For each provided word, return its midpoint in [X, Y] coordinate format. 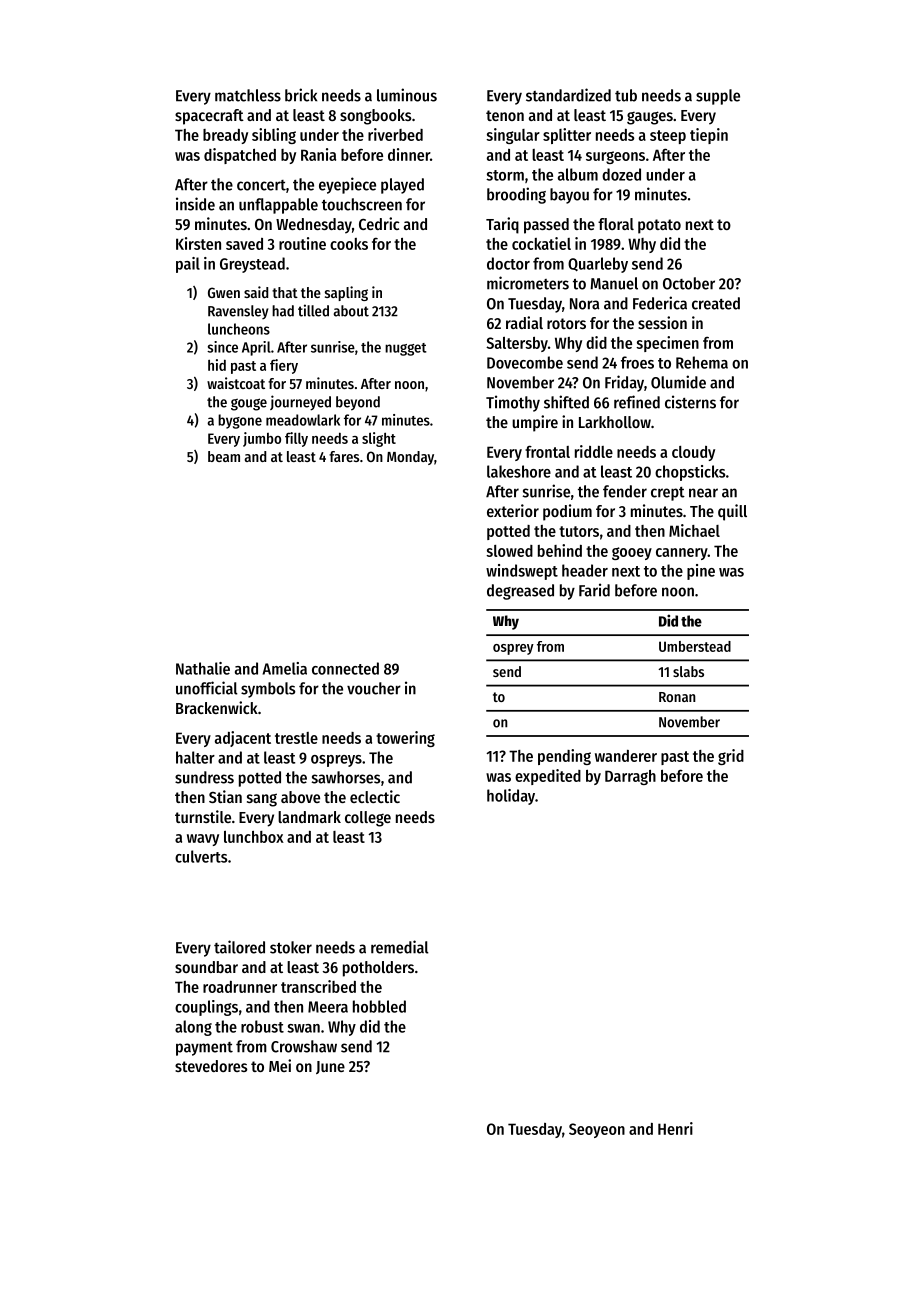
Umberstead [695, 646]
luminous [407, 95]
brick [301, 95]
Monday [410, 458]
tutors [579, 531]
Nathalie [203, 668]
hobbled [379, 1006]
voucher [374, 688]
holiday [511, 797]
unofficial [206, 688]
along [193, 1028]
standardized [568, 95]
